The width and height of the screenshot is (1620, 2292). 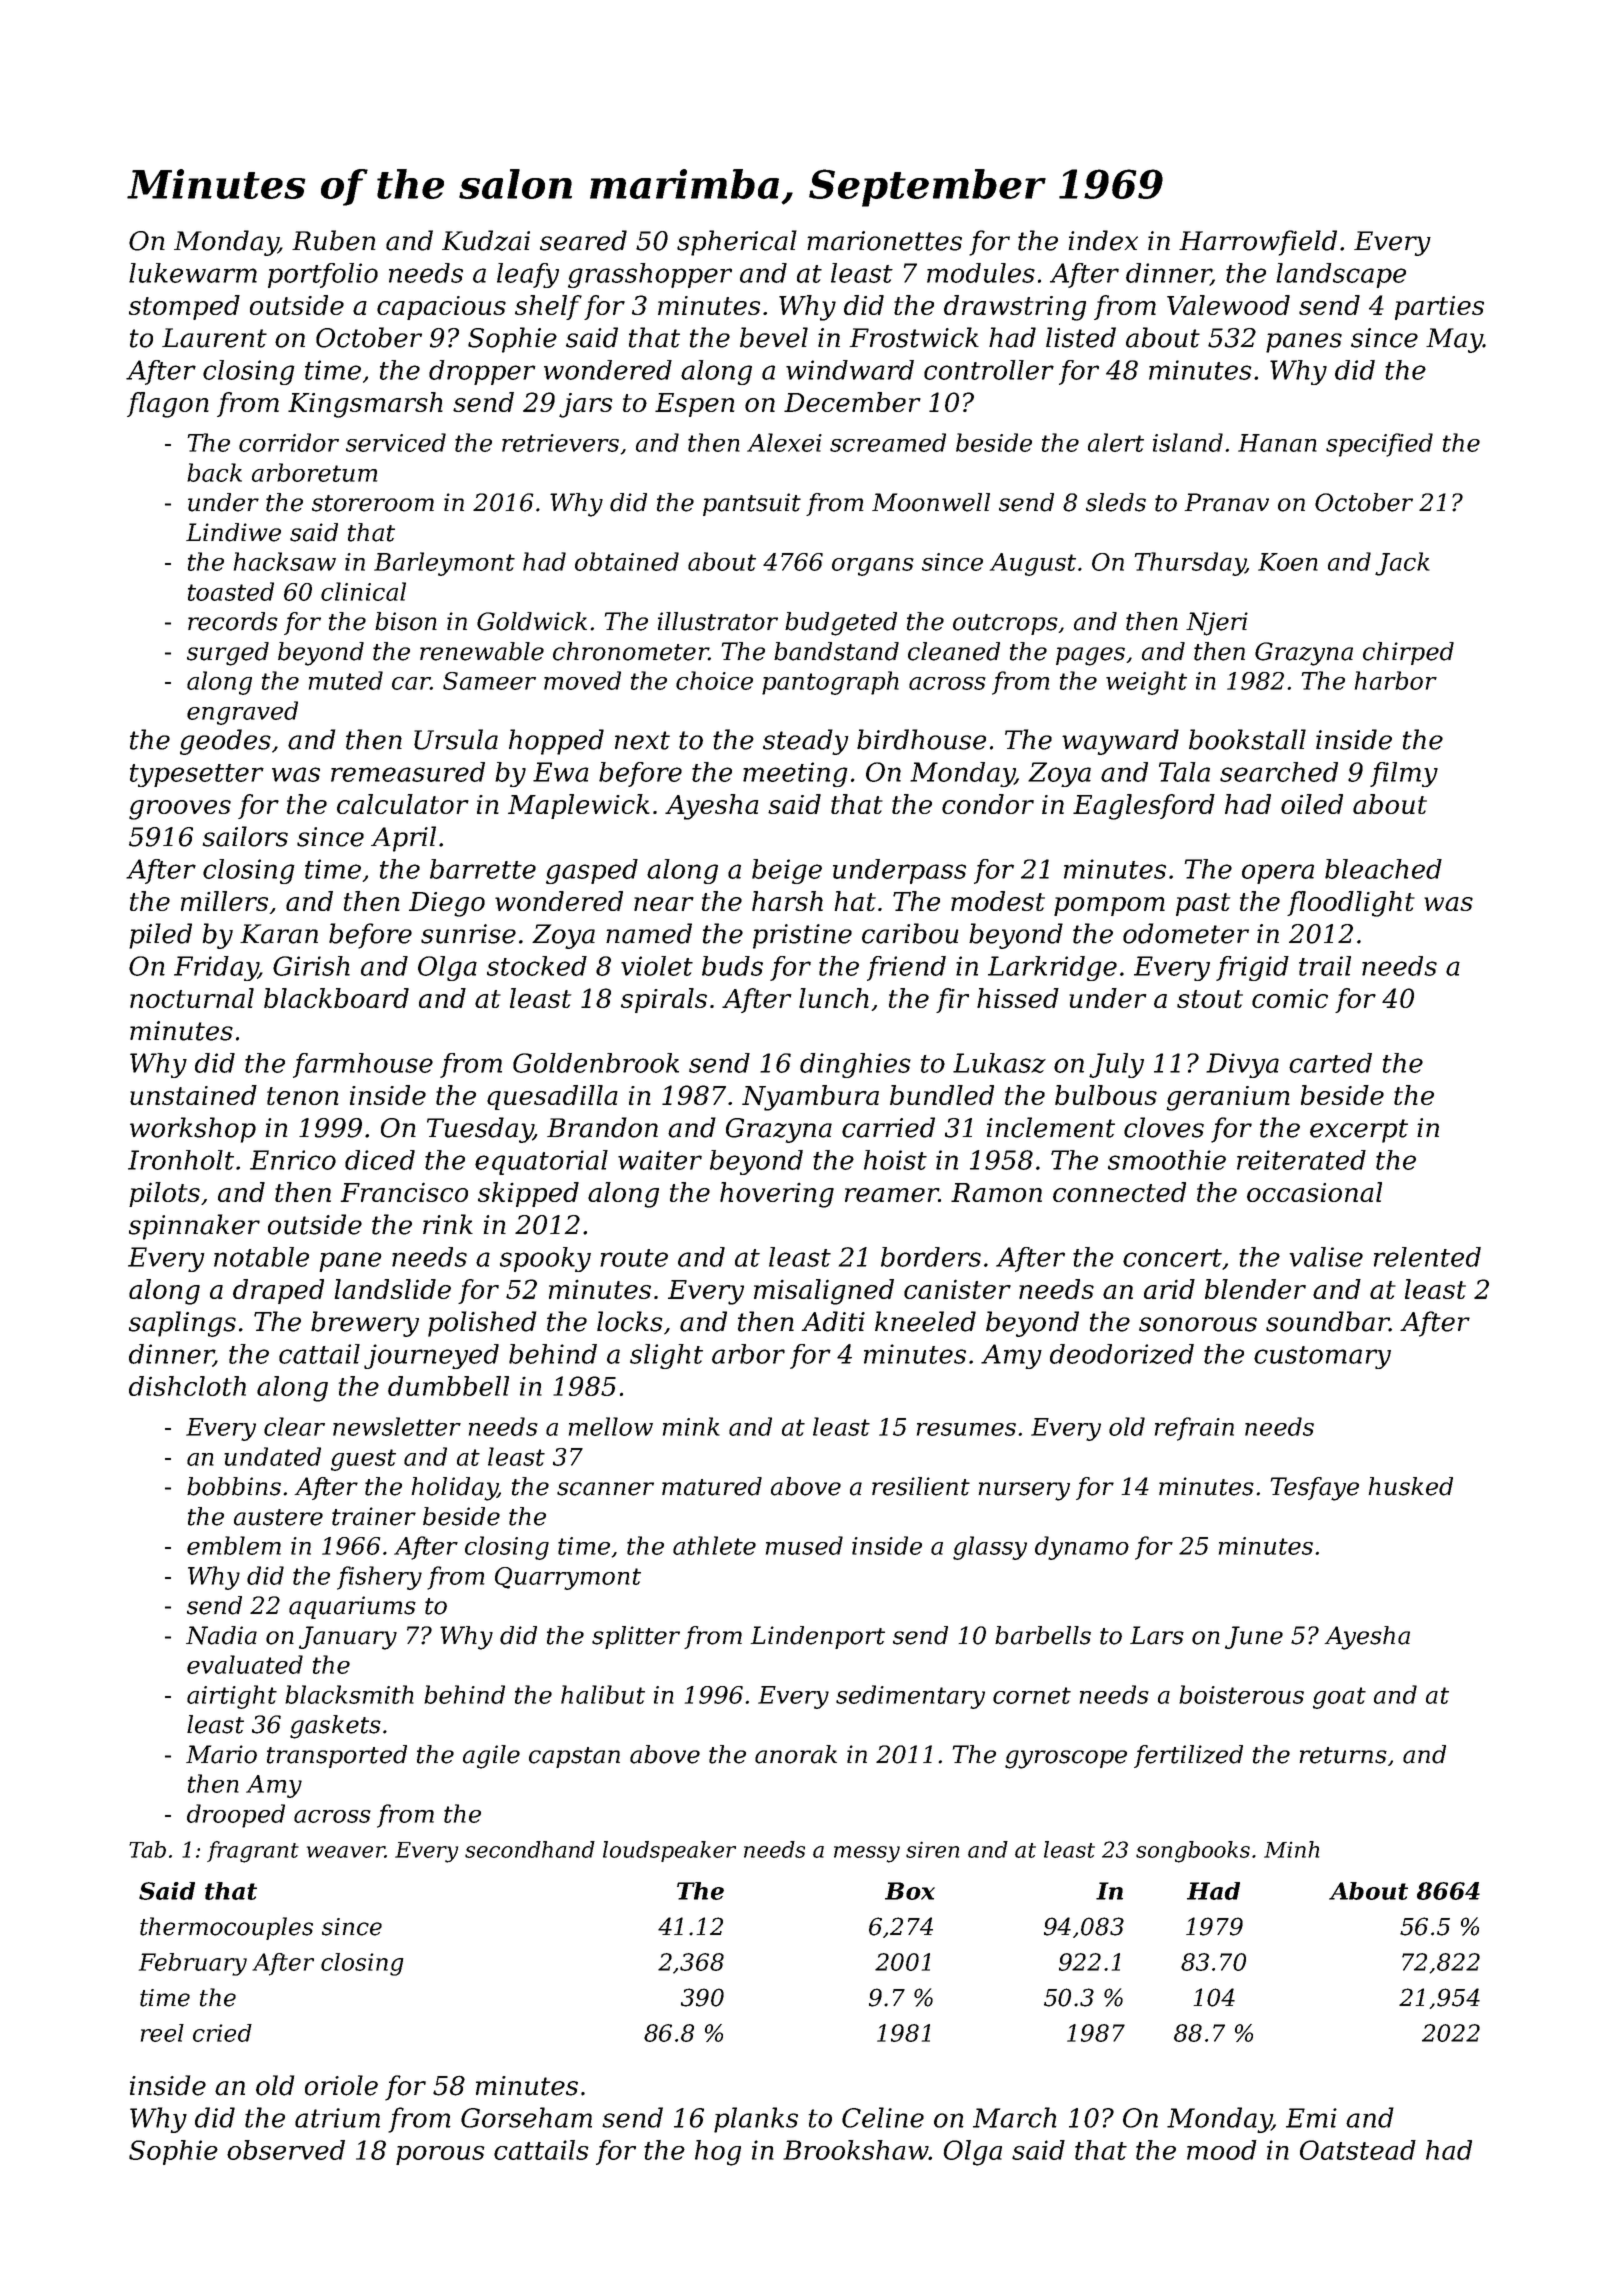 What do you see at coordinates (455, 1489) in the screenshot?
I see `holiday` at bounding box center [455, 1489].
